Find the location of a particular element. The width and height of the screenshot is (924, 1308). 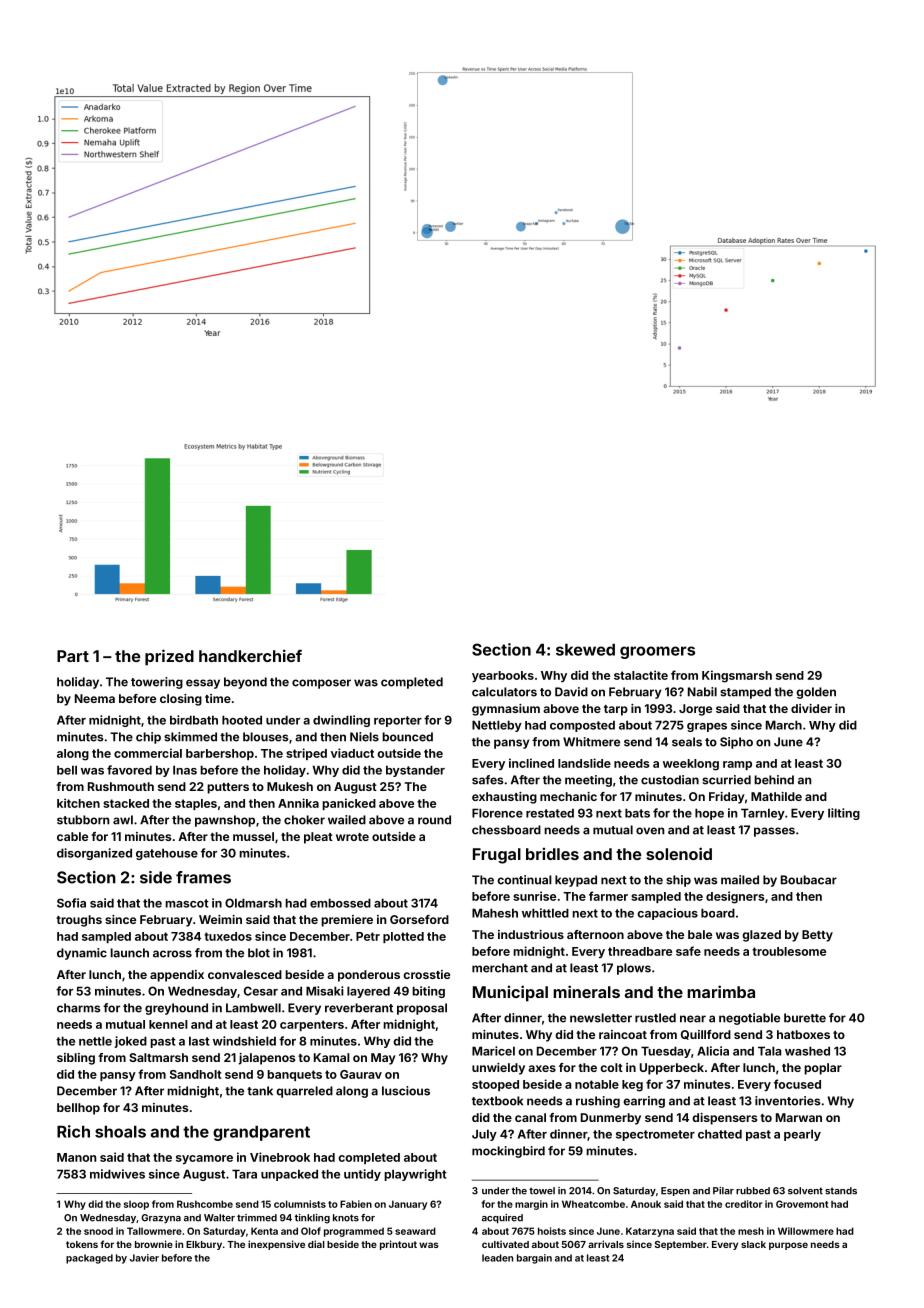

Maricel is located at coordinates (493, 1051).
